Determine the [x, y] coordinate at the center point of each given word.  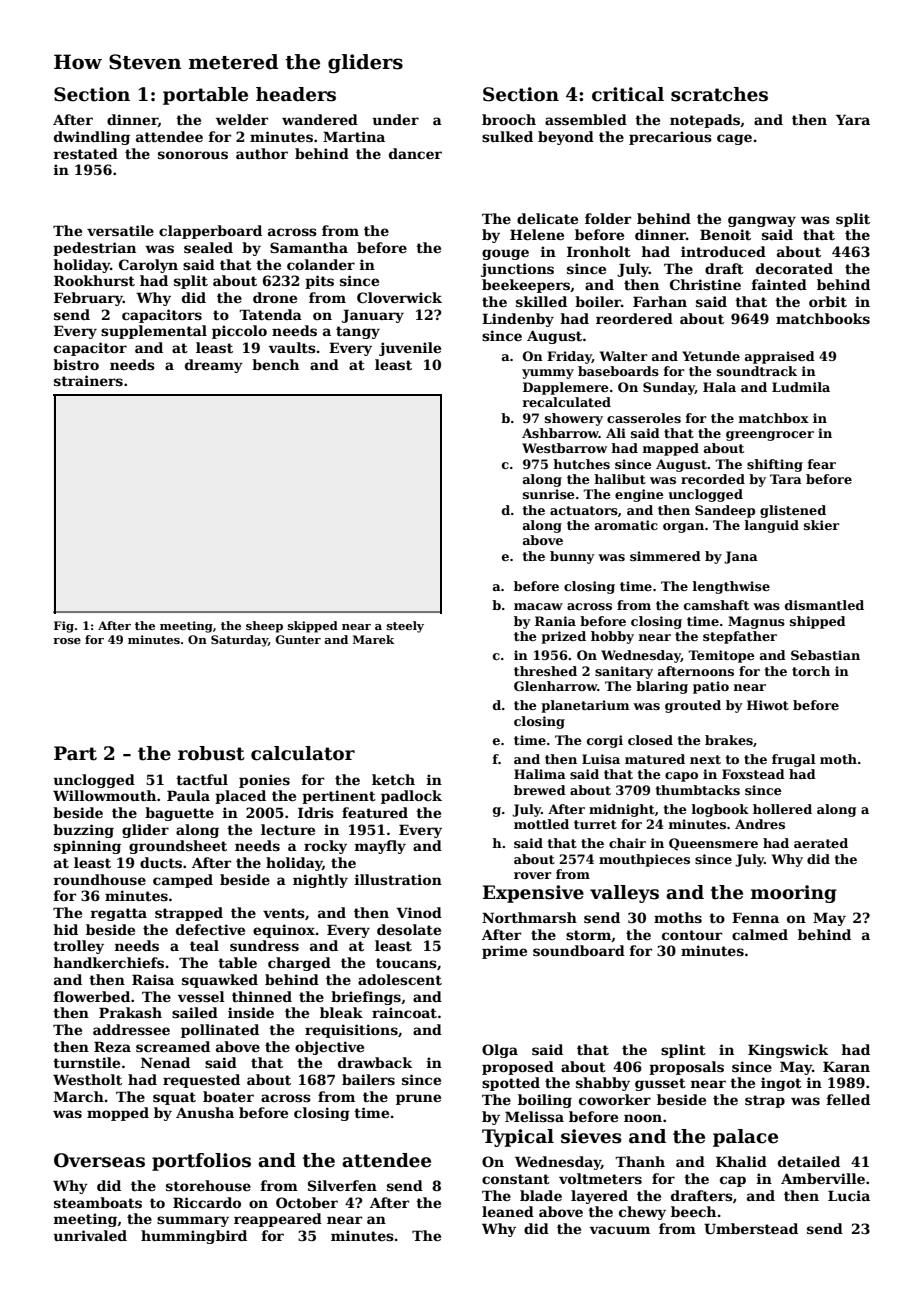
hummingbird [194, 1237]
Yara [853, 119]
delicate [547, 218]
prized [563, 637]
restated [85, 153]
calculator [303, 753]
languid [772, 526]
